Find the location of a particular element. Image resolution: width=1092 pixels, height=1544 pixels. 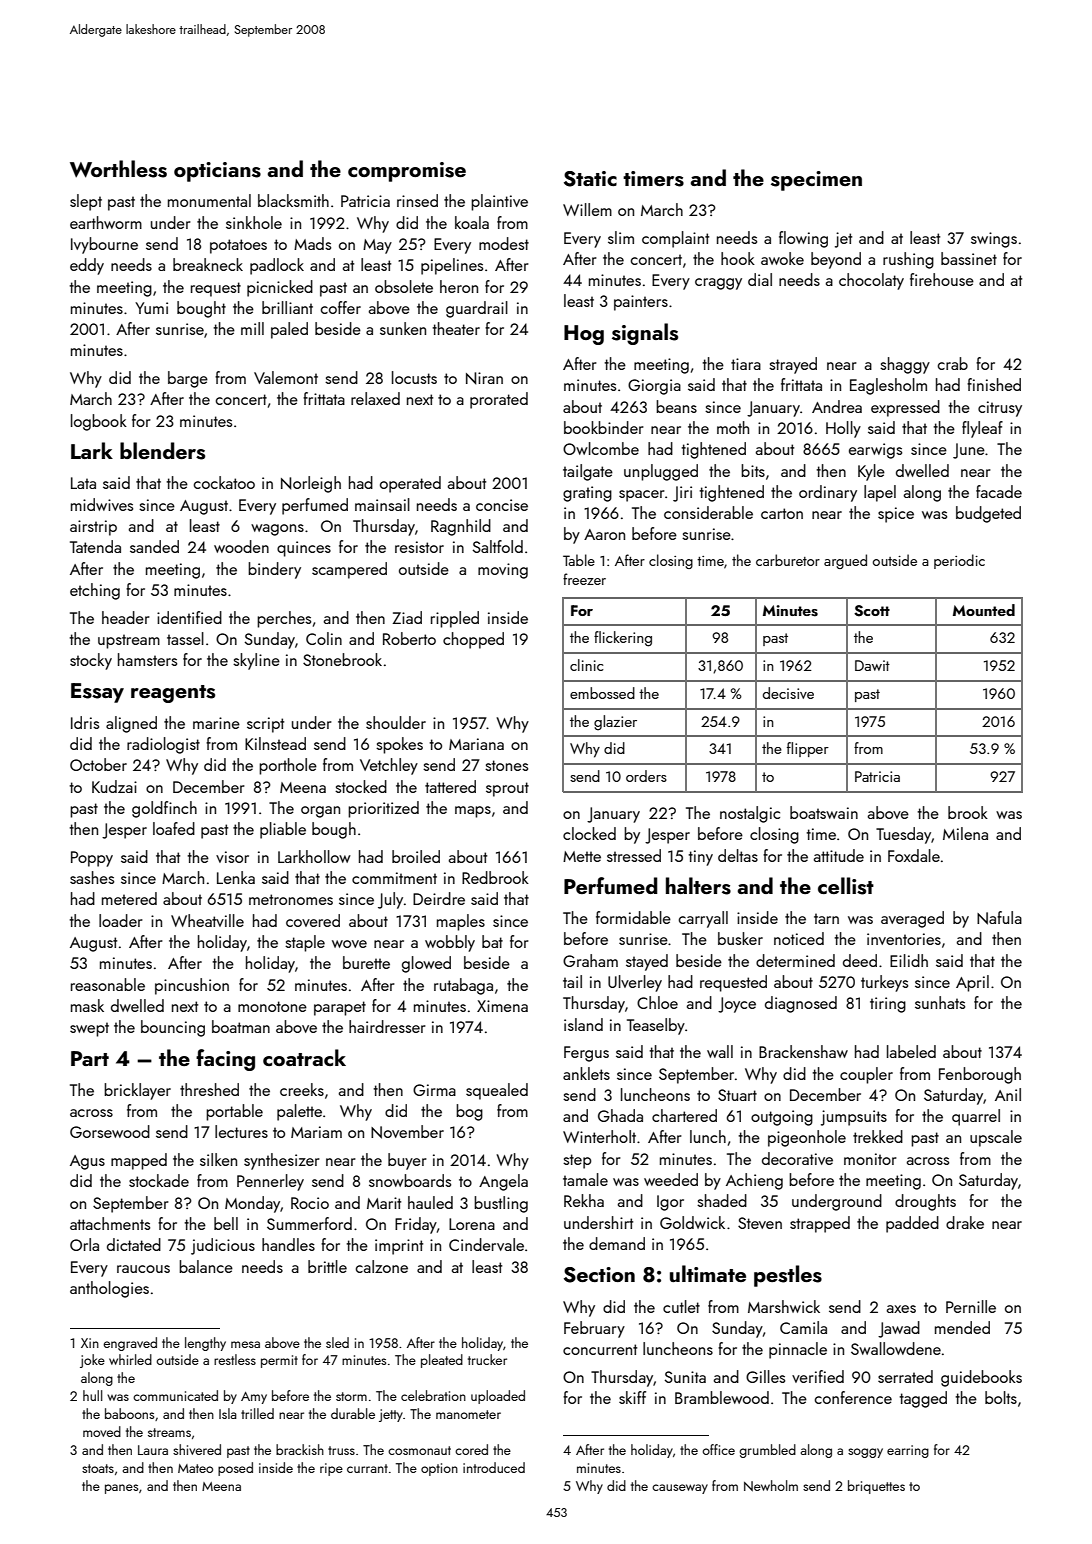

causeway is located at coordinates (680, 1489).
